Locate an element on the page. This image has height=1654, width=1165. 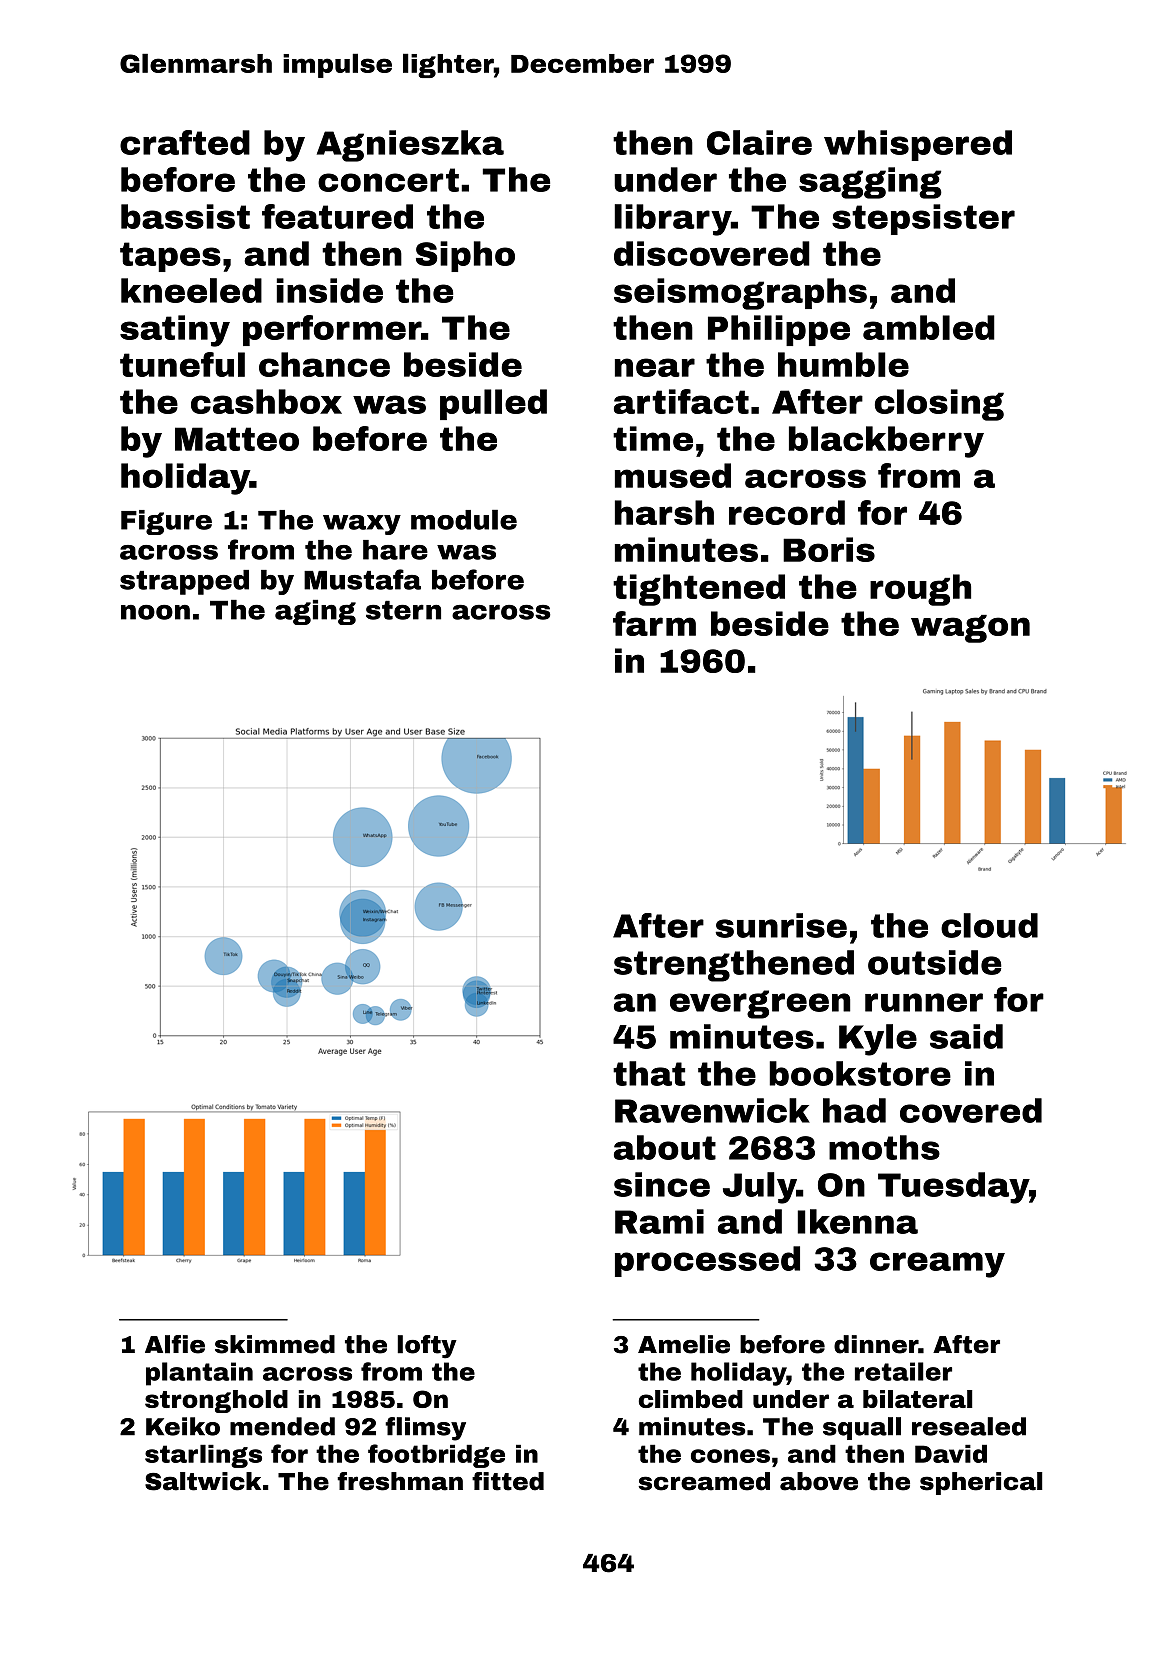
crafted is located at coordinates (185, 142).
